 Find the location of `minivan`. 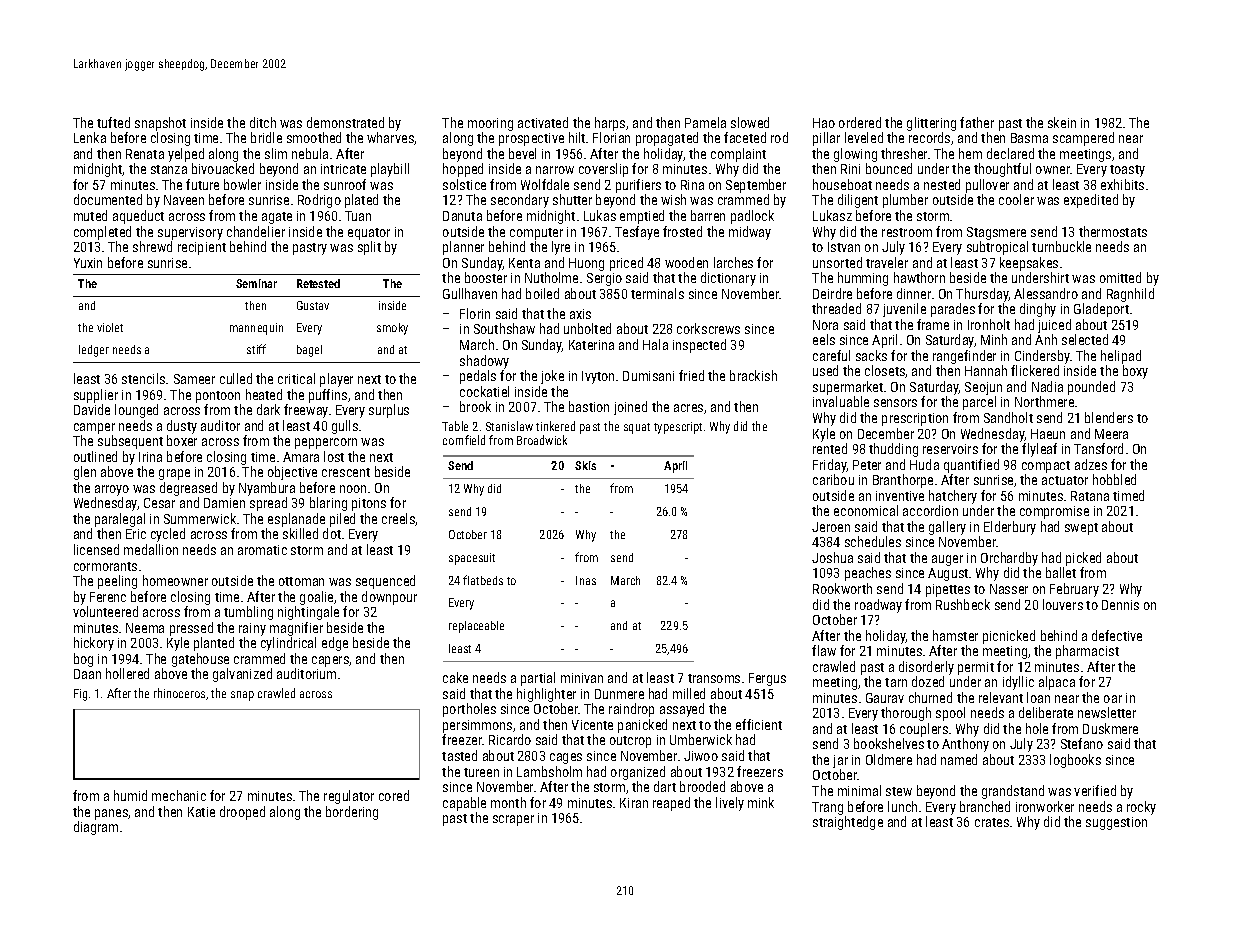

minivan is located at coordinates (582, 678).
